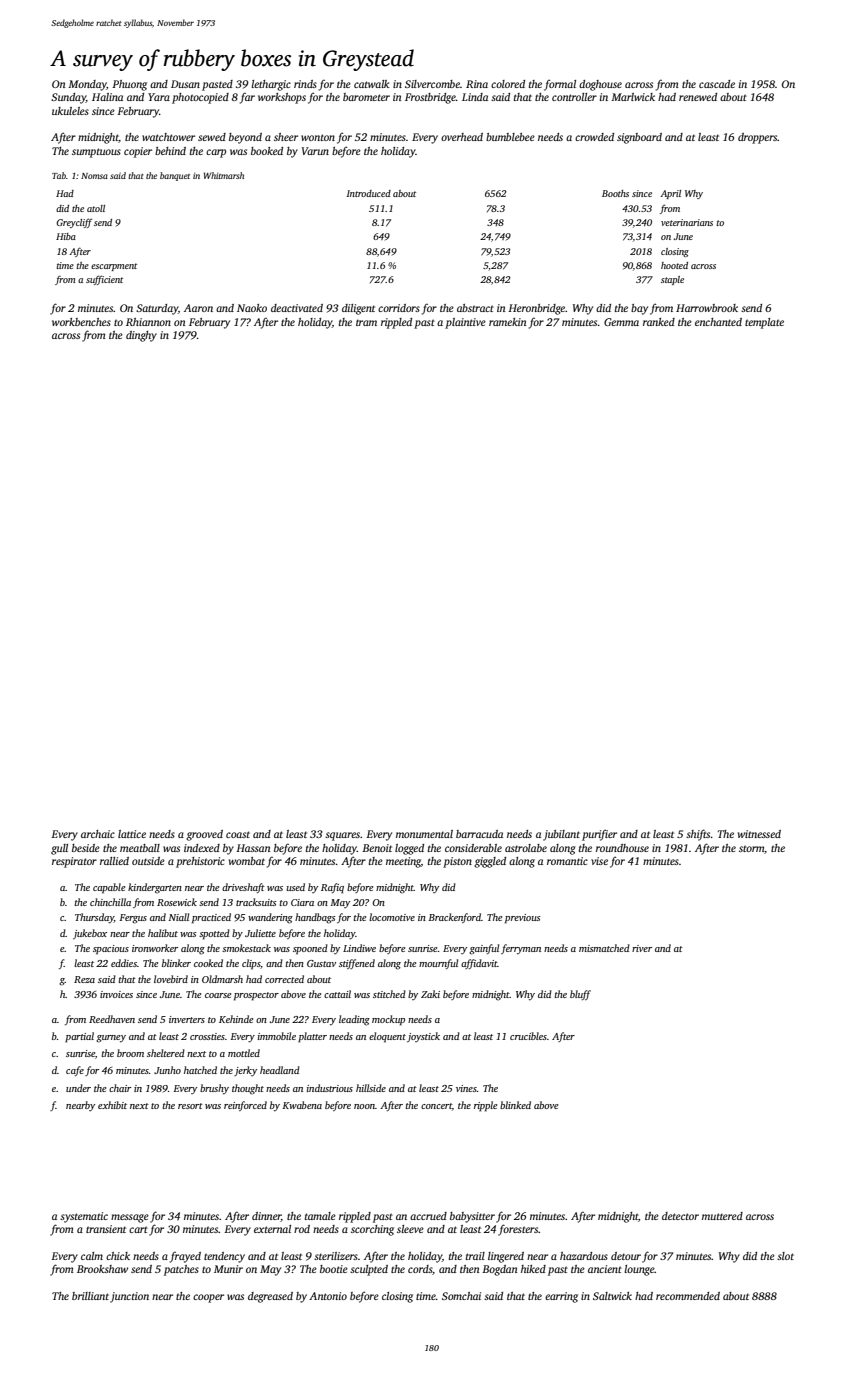 This document has width=849, height=1400. I want to click on droppers, so click(758, 138).
